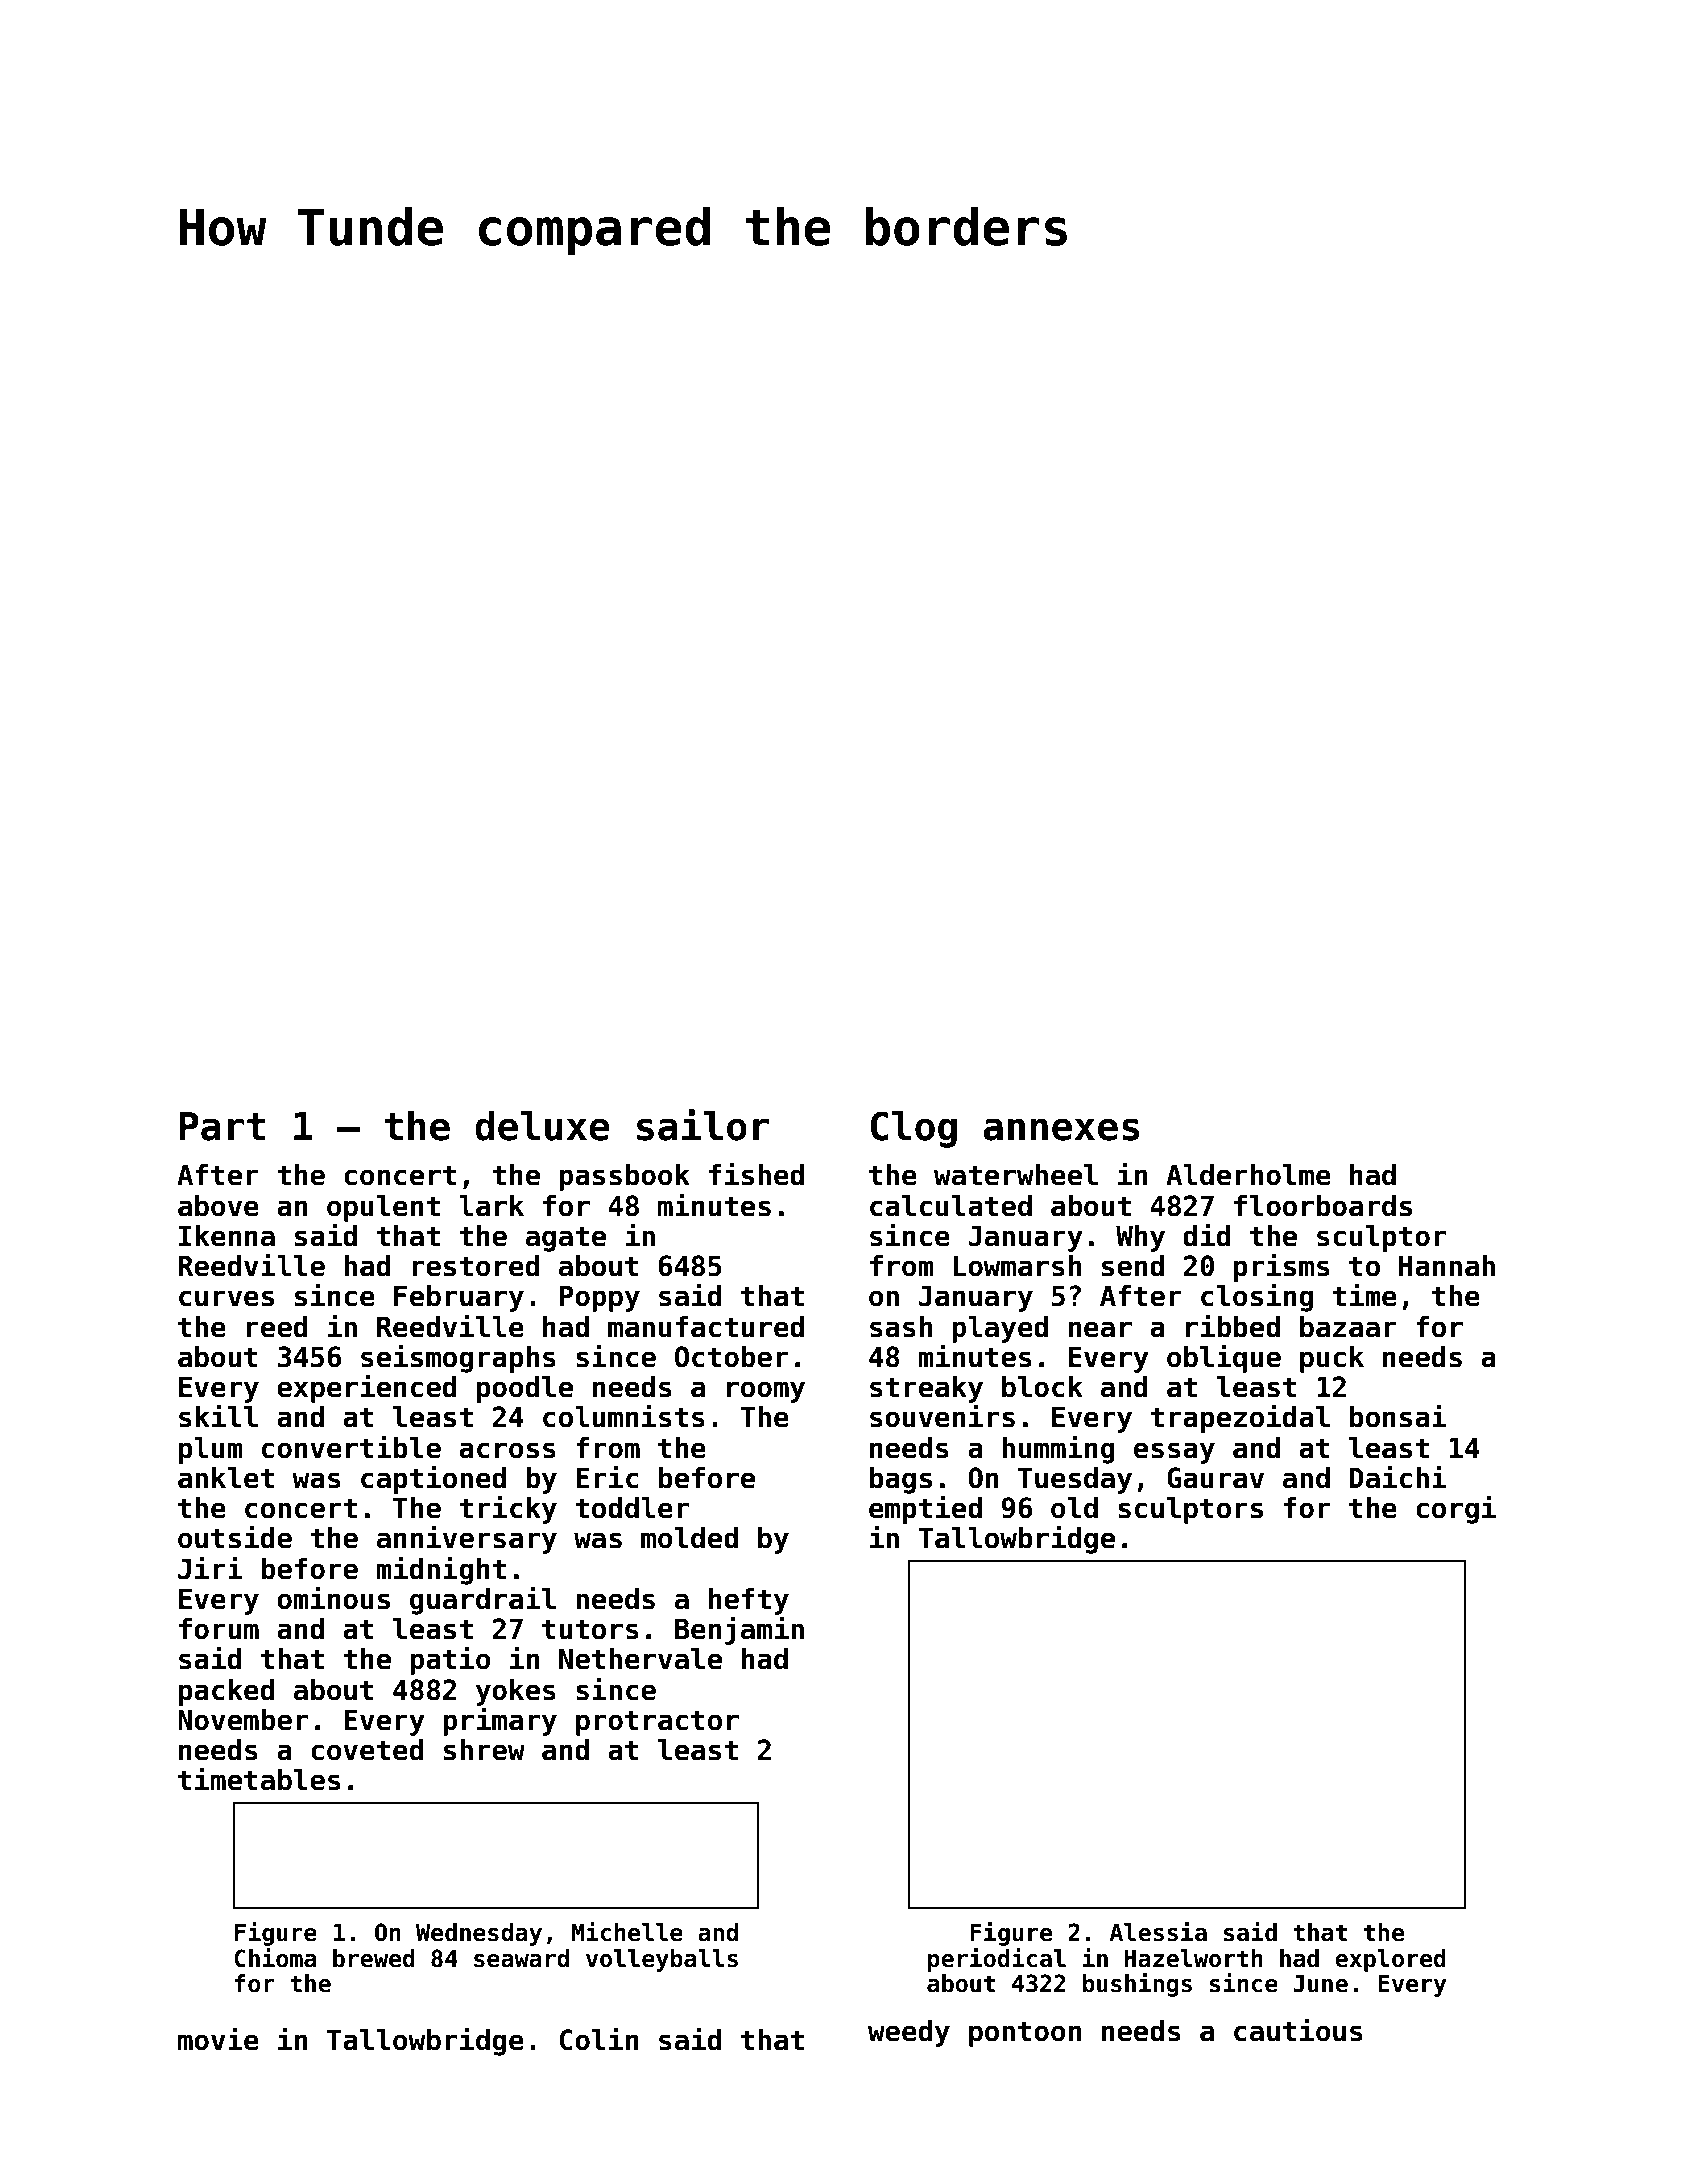  What do you see at coordinates (942, 1416) in the screenshot?
I see `souvenirs` at bounding box center [942, 1416].
